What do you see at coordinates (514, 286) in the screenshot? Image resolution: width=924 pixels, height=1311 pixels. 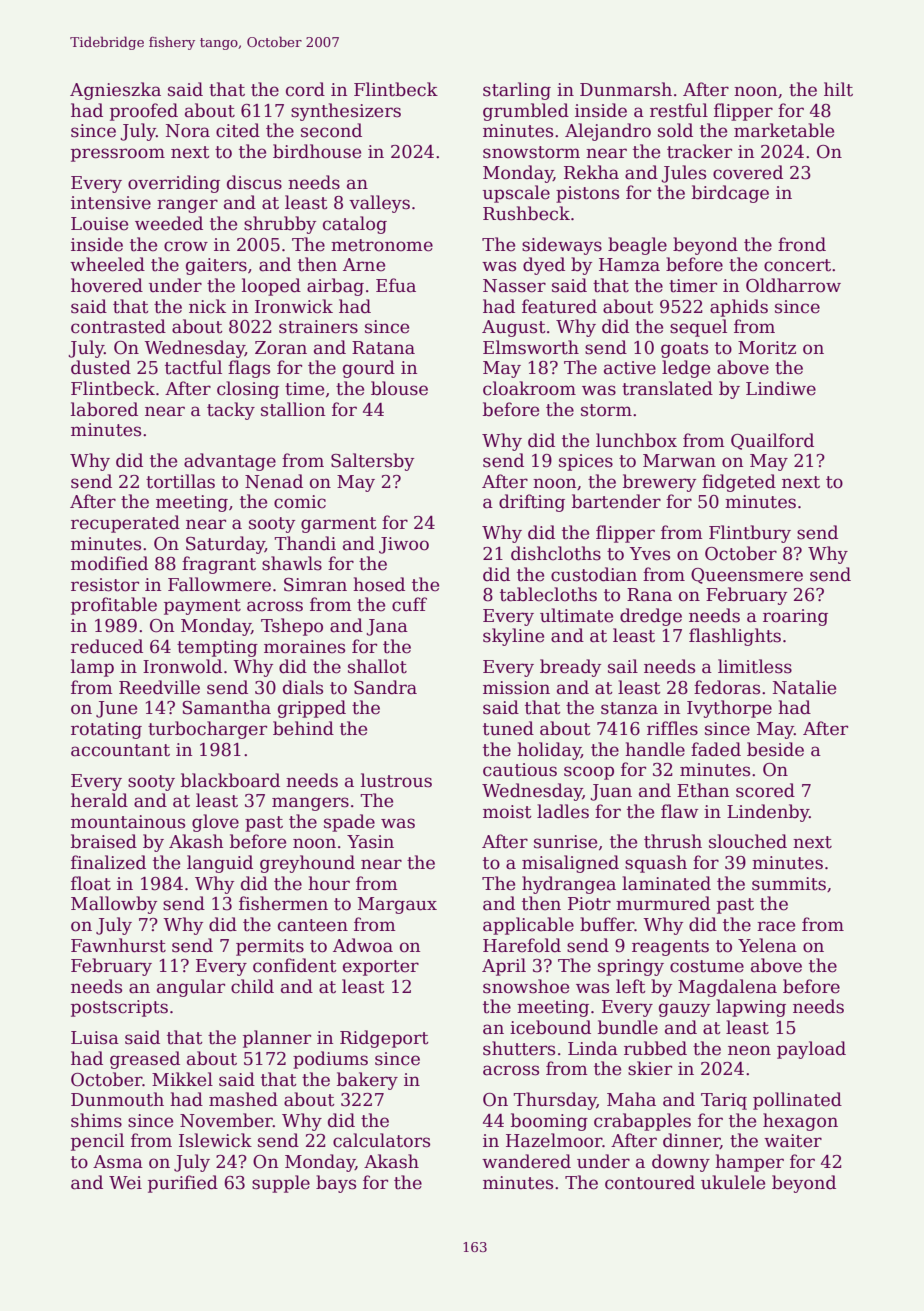 I see `Nasser` at bounding box center [514, 286].
